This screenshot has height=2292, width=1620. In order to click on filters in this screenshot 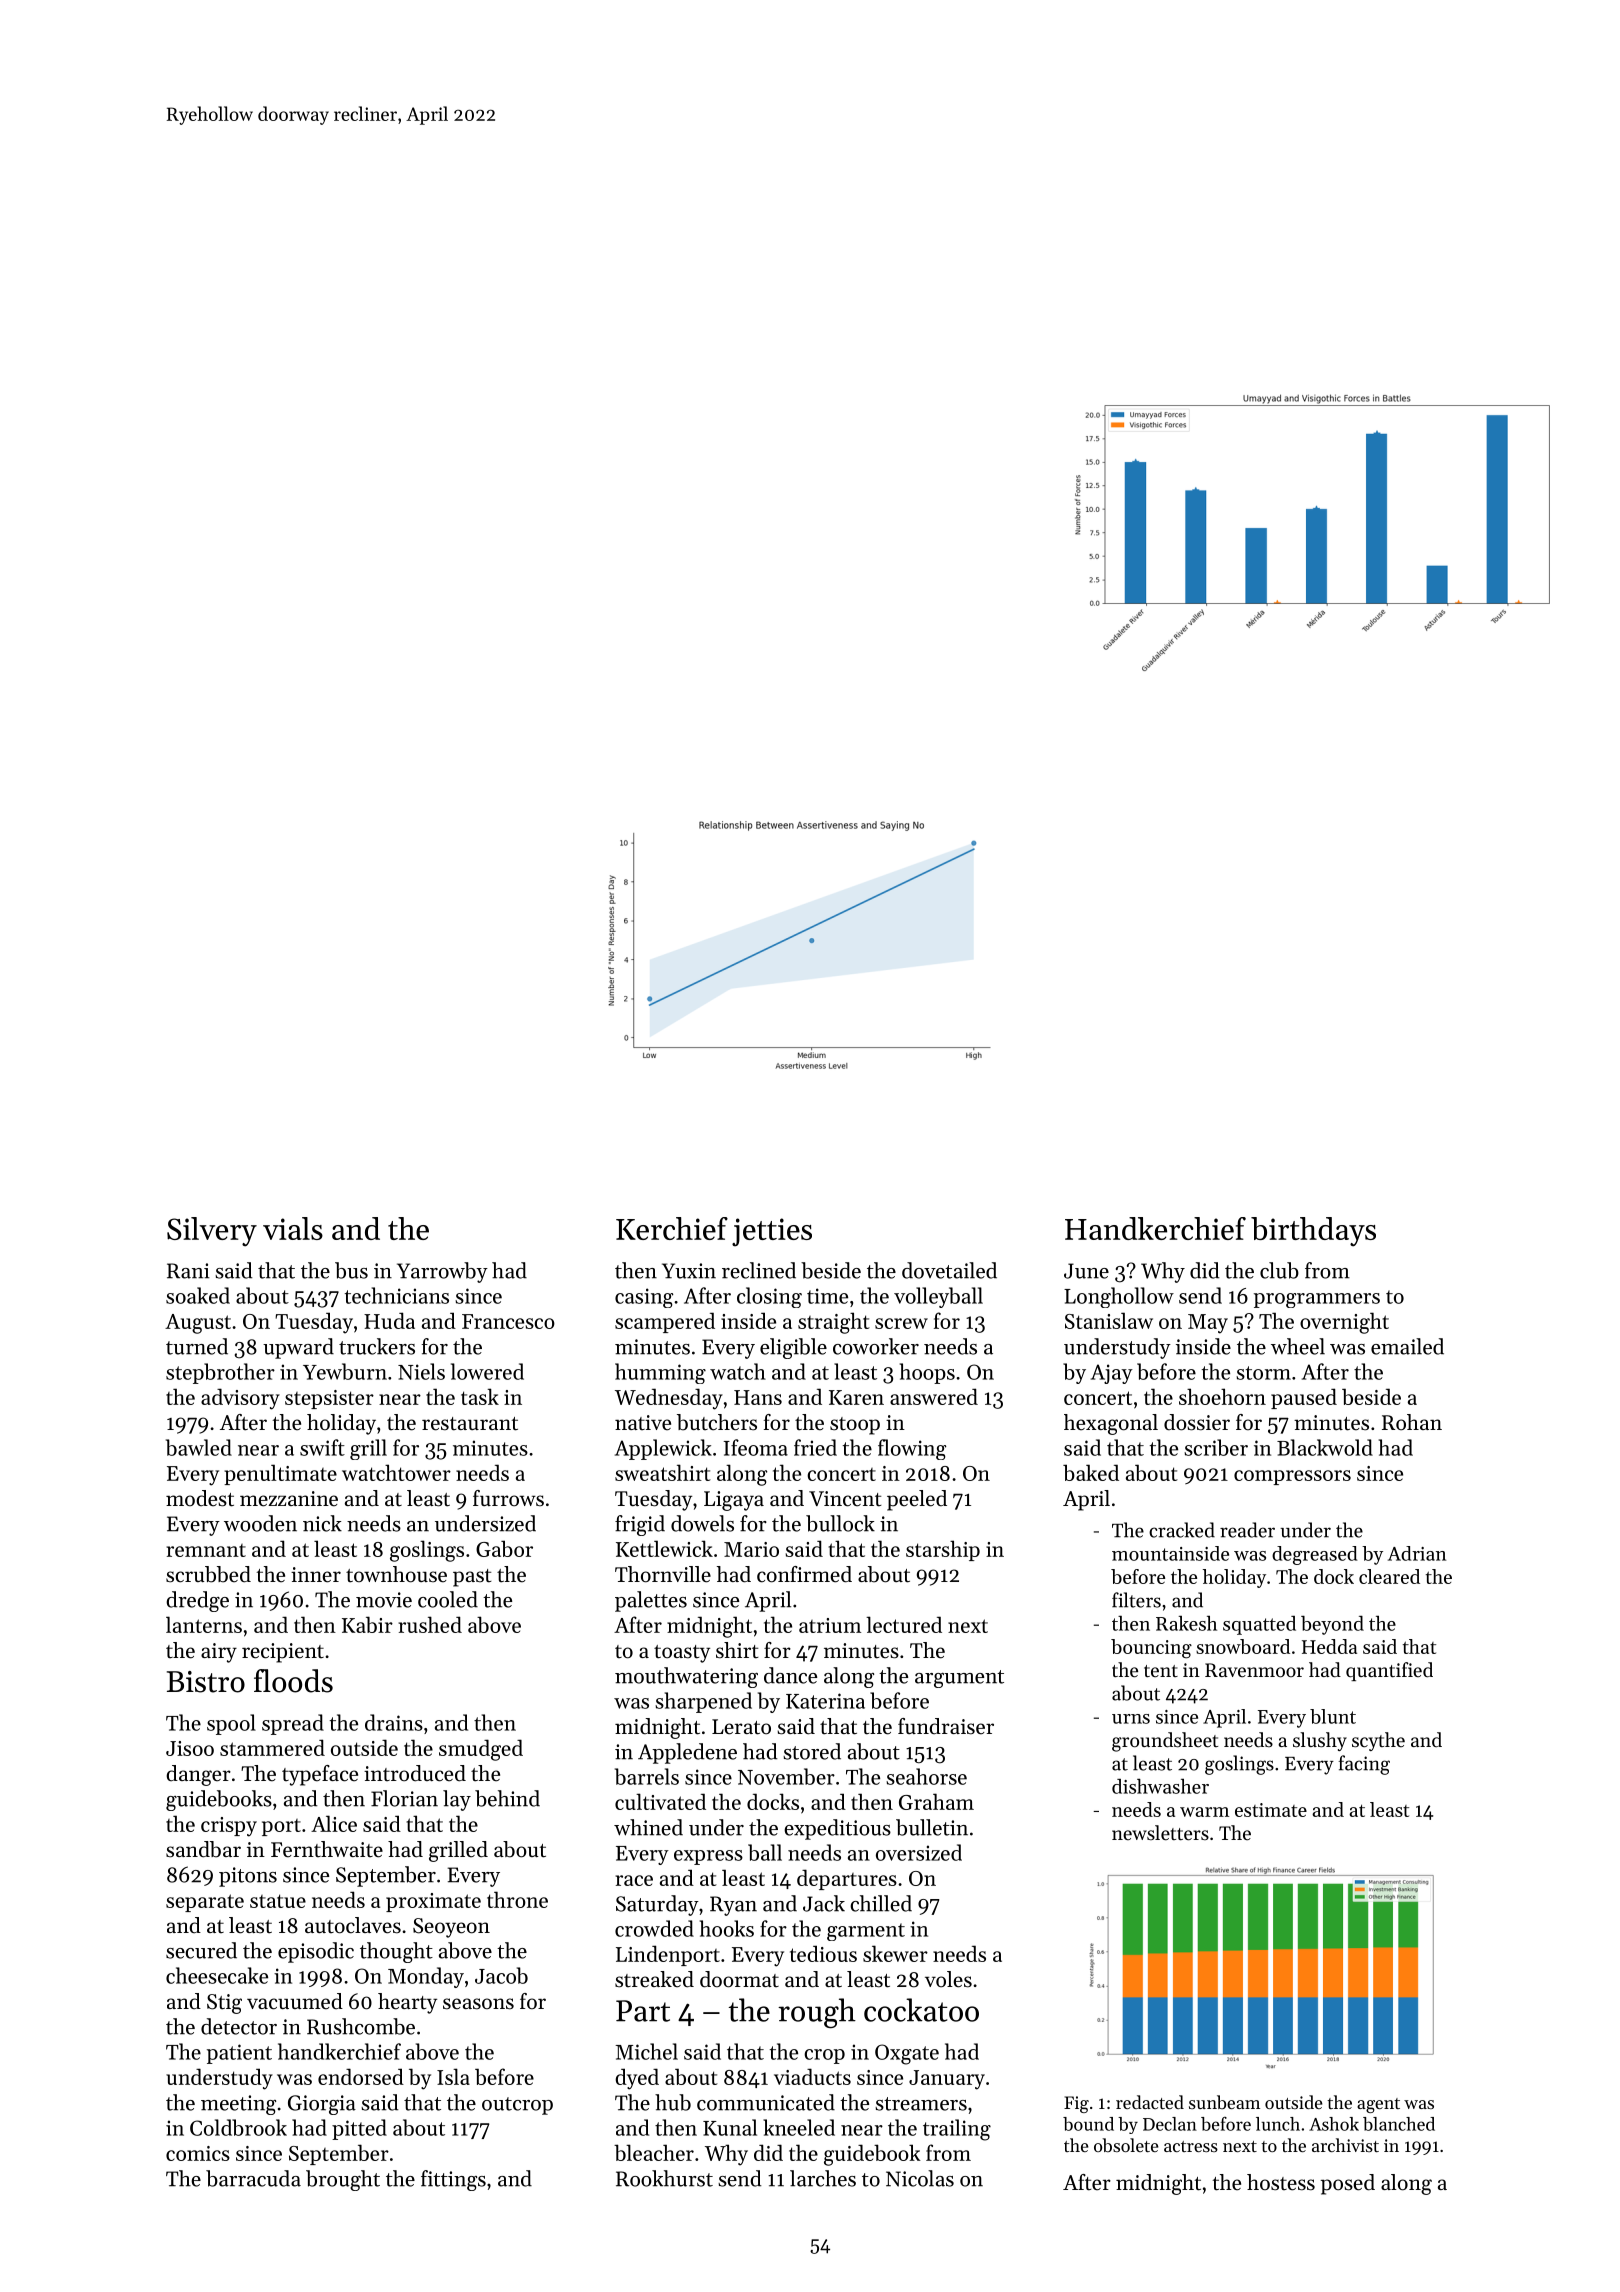, I will do `click(1136, 1600)`.
